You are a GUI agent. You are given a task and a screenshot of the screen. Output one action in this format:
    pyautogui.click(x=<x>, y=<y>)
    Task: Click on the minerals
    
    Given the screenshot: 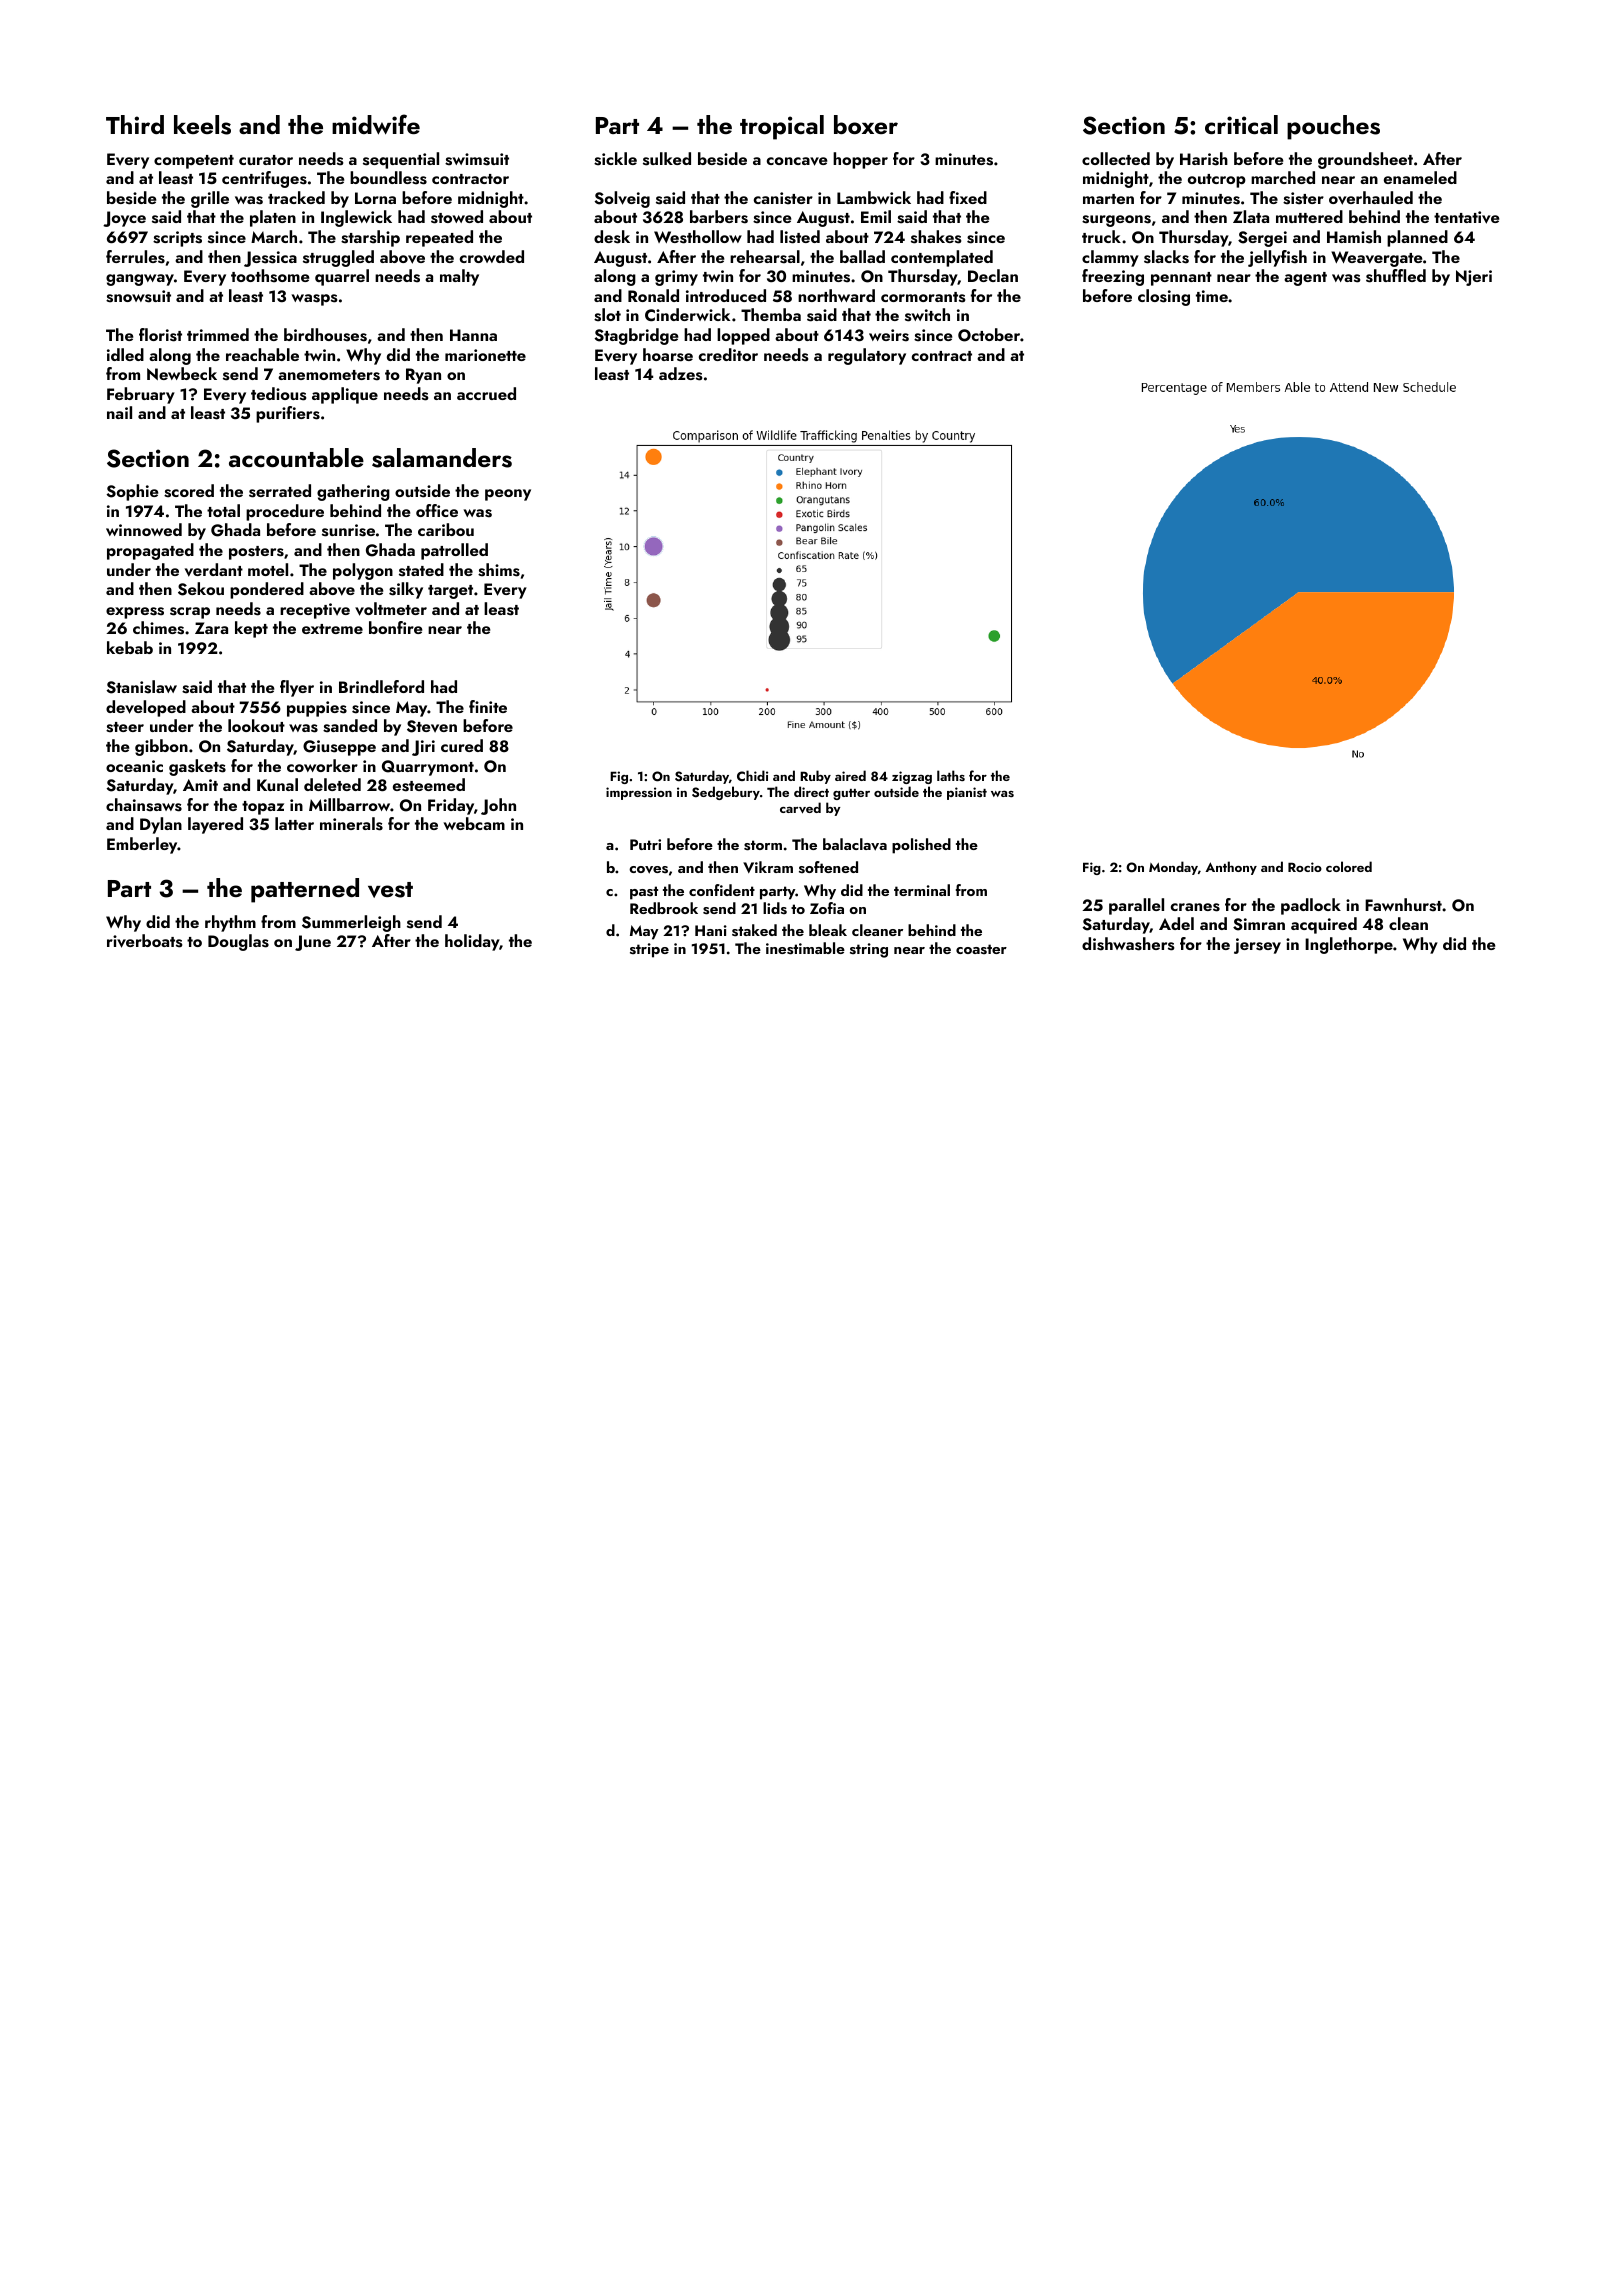 What is the action you would take?
    pyautogui.click(x=351, y=824)
